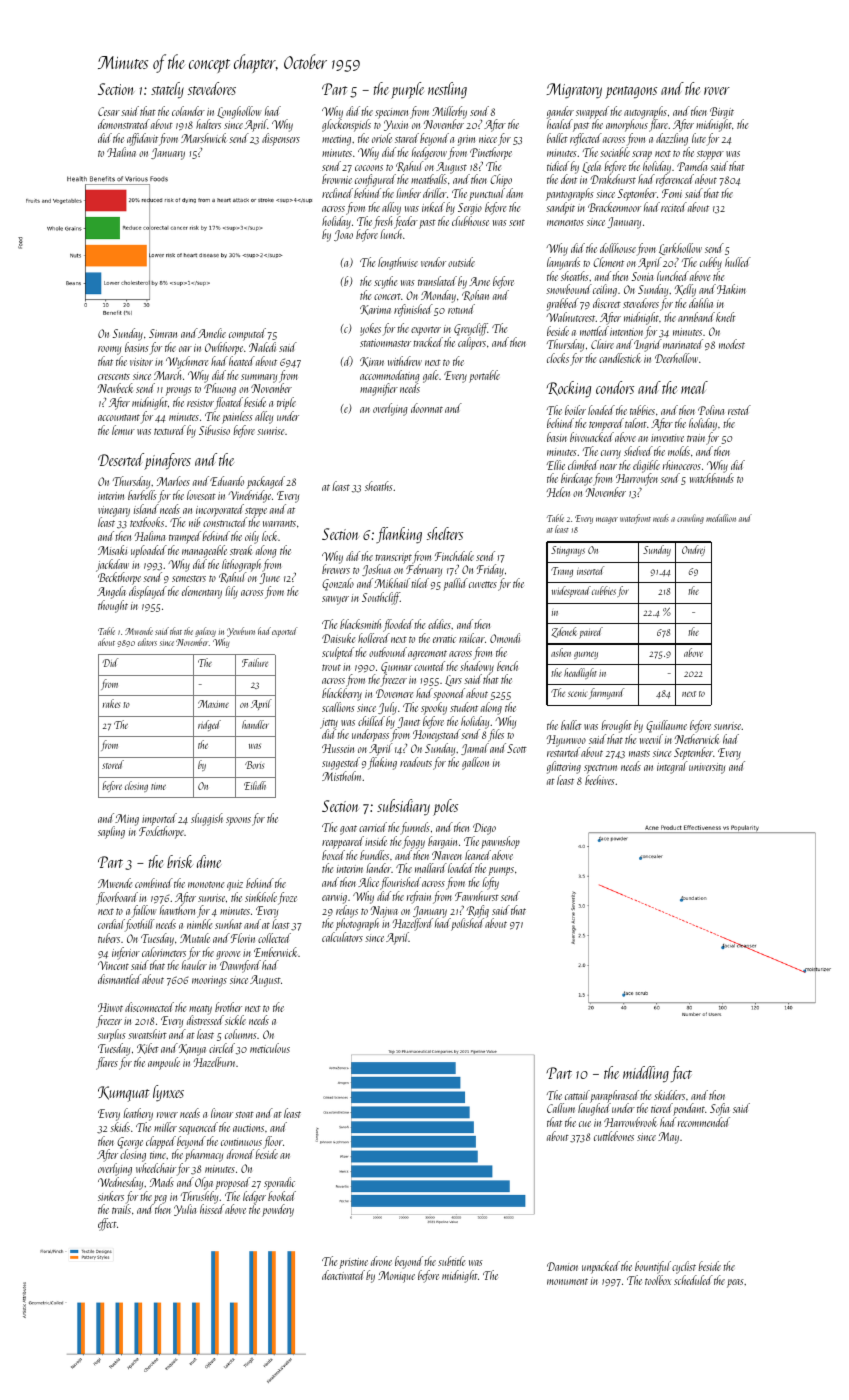 Image resolution: width=849 pixels, height=1400 pixels. What do you see at coordinates (113, 764) in the screenshot?
I see `stored` at bounding box center [113, 764].
